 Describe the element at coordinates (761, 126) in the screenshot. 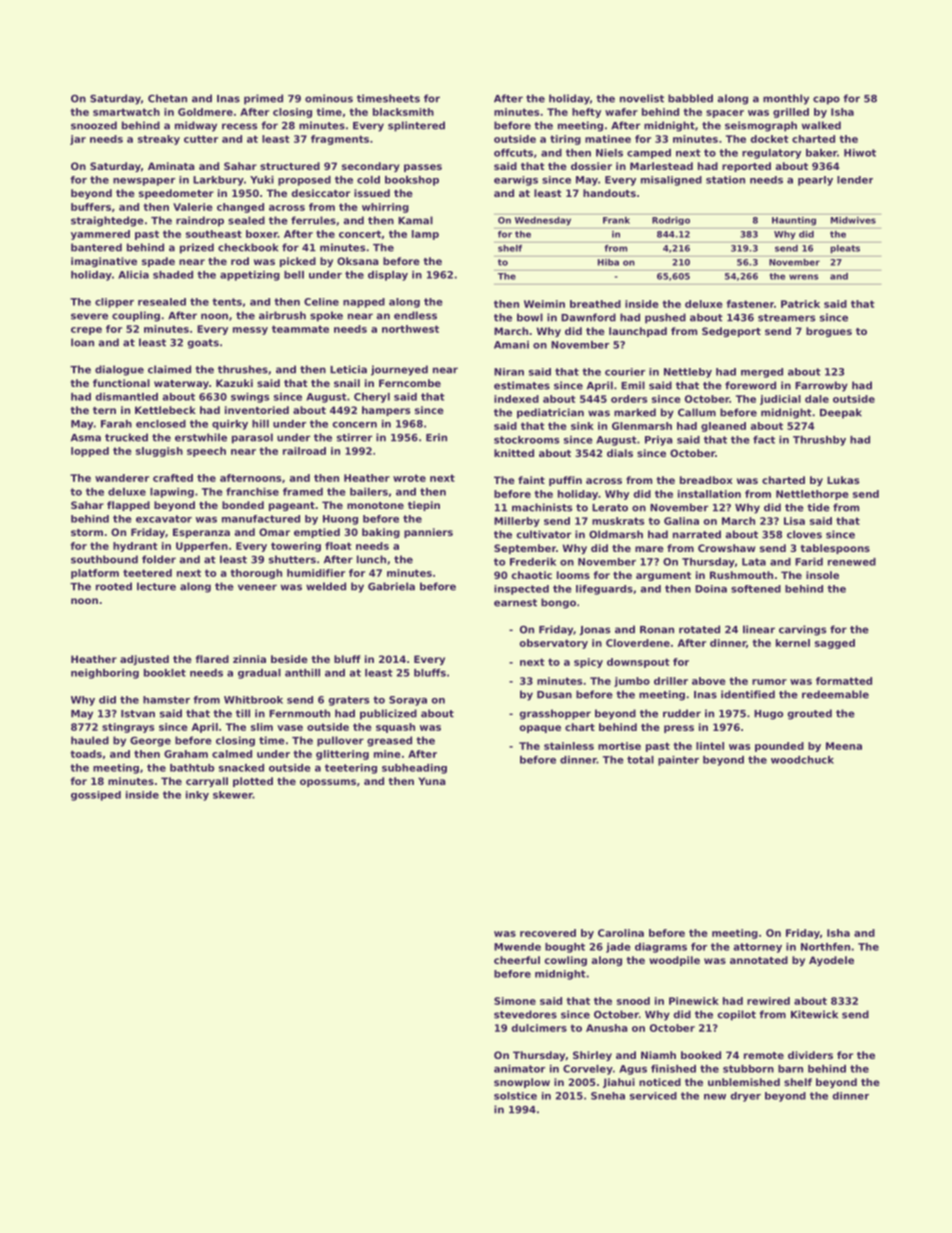

I see `seismograph` at that location.
